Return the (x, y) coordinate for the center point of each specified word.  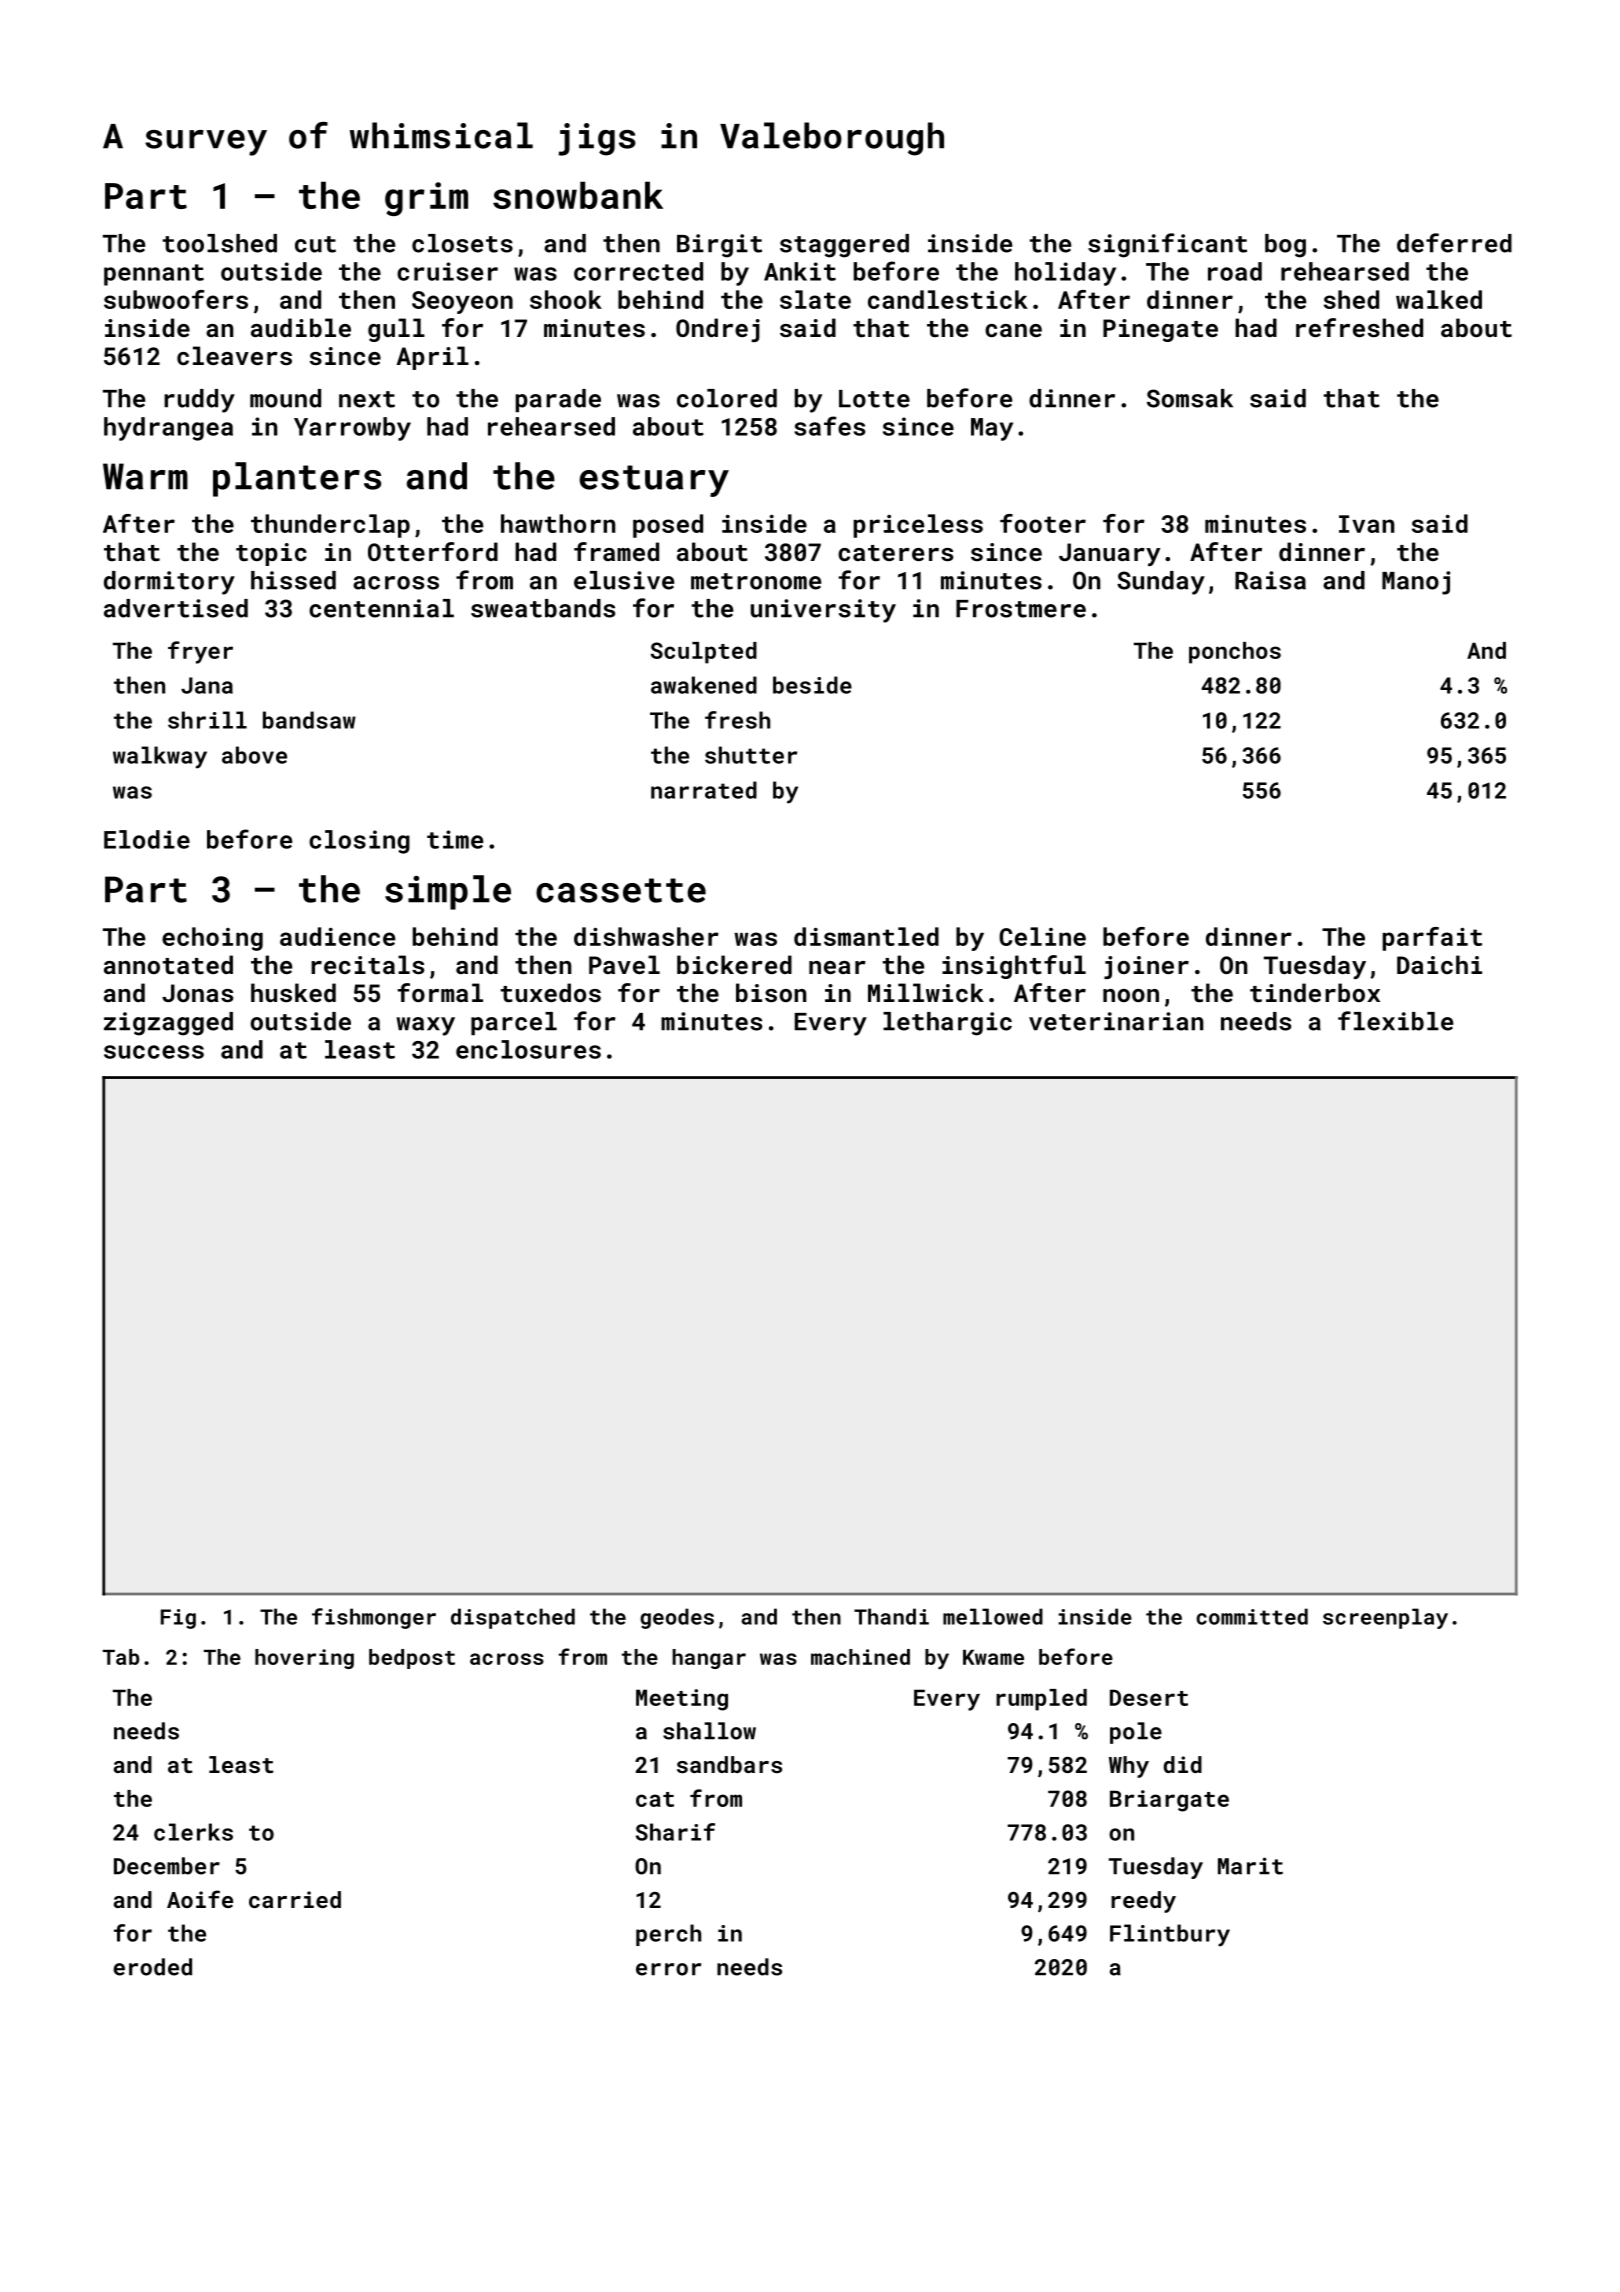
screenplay (1385, 1618)
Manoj (1416, 583)
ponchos (1235, 653)
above (254, 755)
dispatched (513, 1618)
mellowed (993, 1616)
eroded (152, 1967)
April (432, 358)
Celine (1042, 936)
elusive (624, 580)
